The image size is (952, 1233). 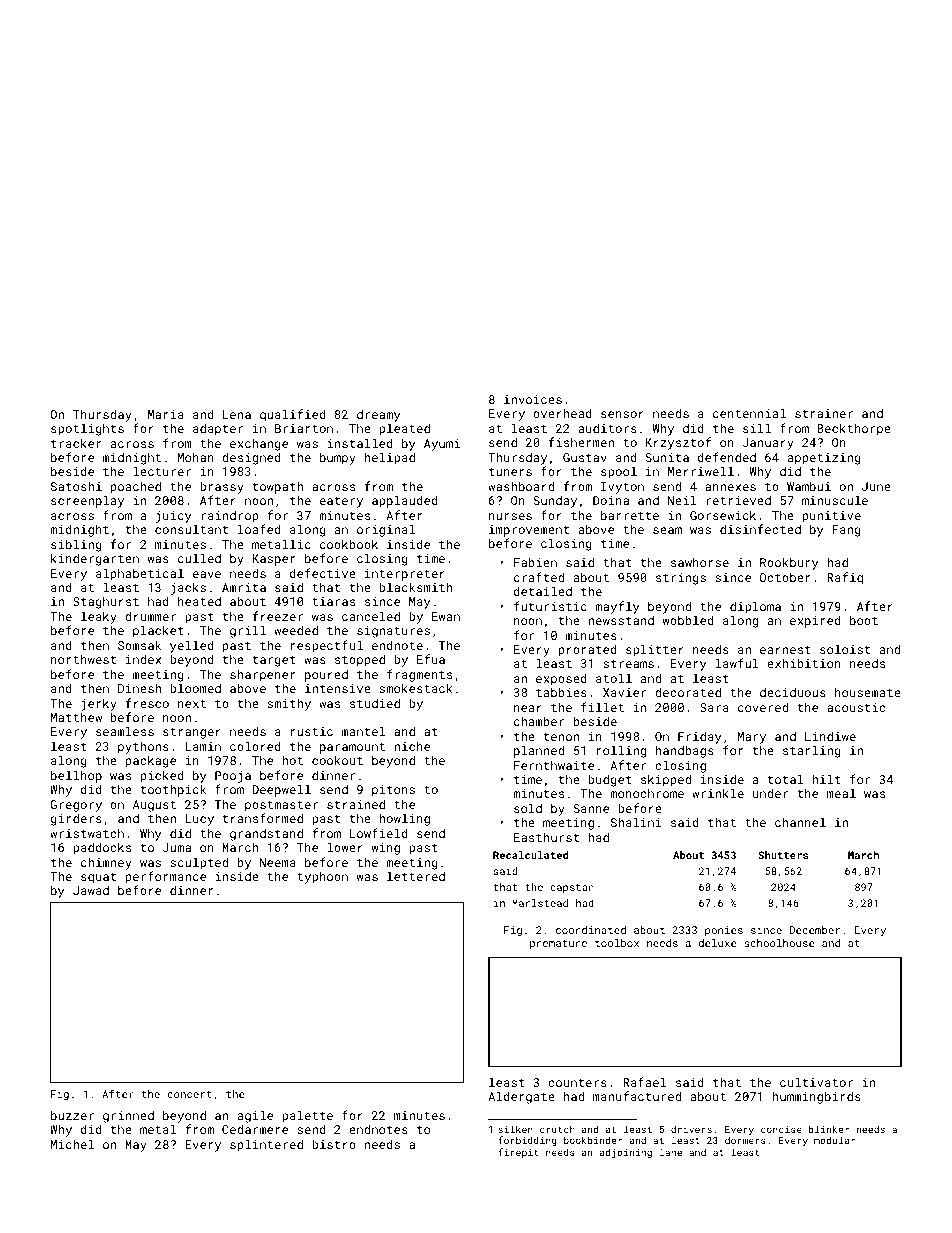 What do you see at coordinates (768, 444) in the screenshot?
I see `January` at bounding box center [768, 444].
